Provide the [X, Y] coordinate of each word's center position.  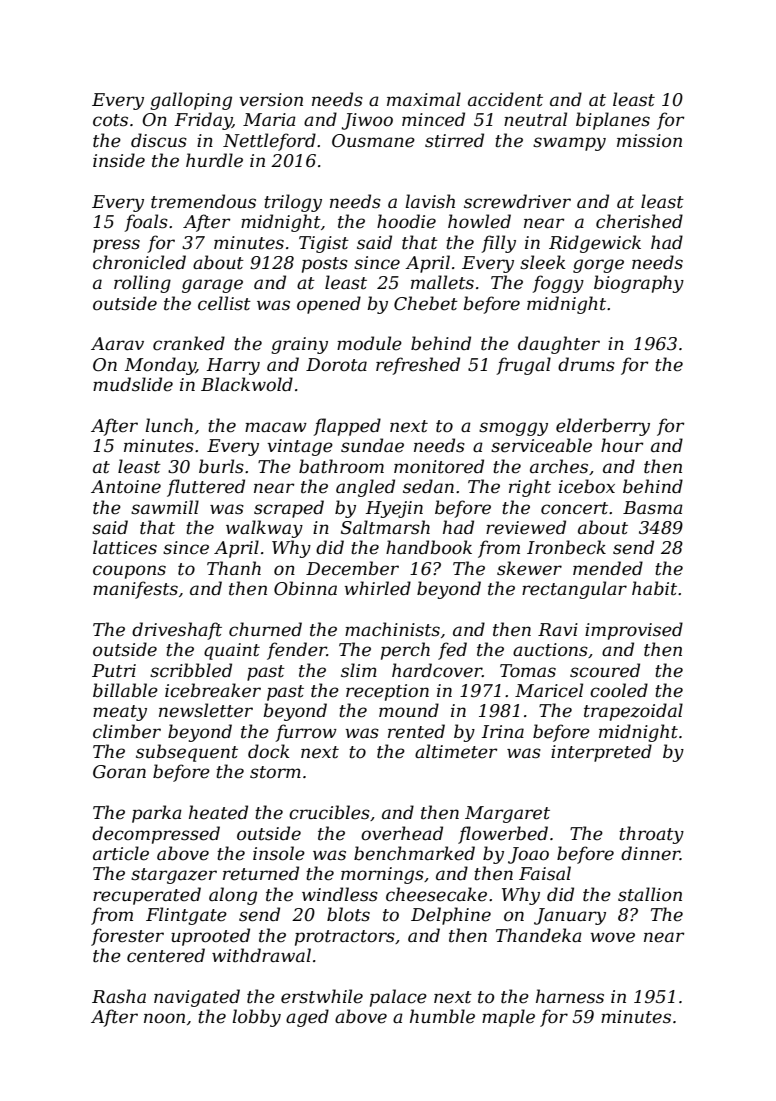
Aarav [117, 343]
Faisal [545, 873]
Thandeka [539, 935]
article [121, 853]
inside [119, 160]
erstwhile [322, 996]
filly [498, 244]
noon [164, 1018]
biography [639, 284]
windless [340, 894]
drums [586, 364]
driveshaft [177, 631]
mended [608, 568]
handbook [429, 547]
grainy [299, 345]
